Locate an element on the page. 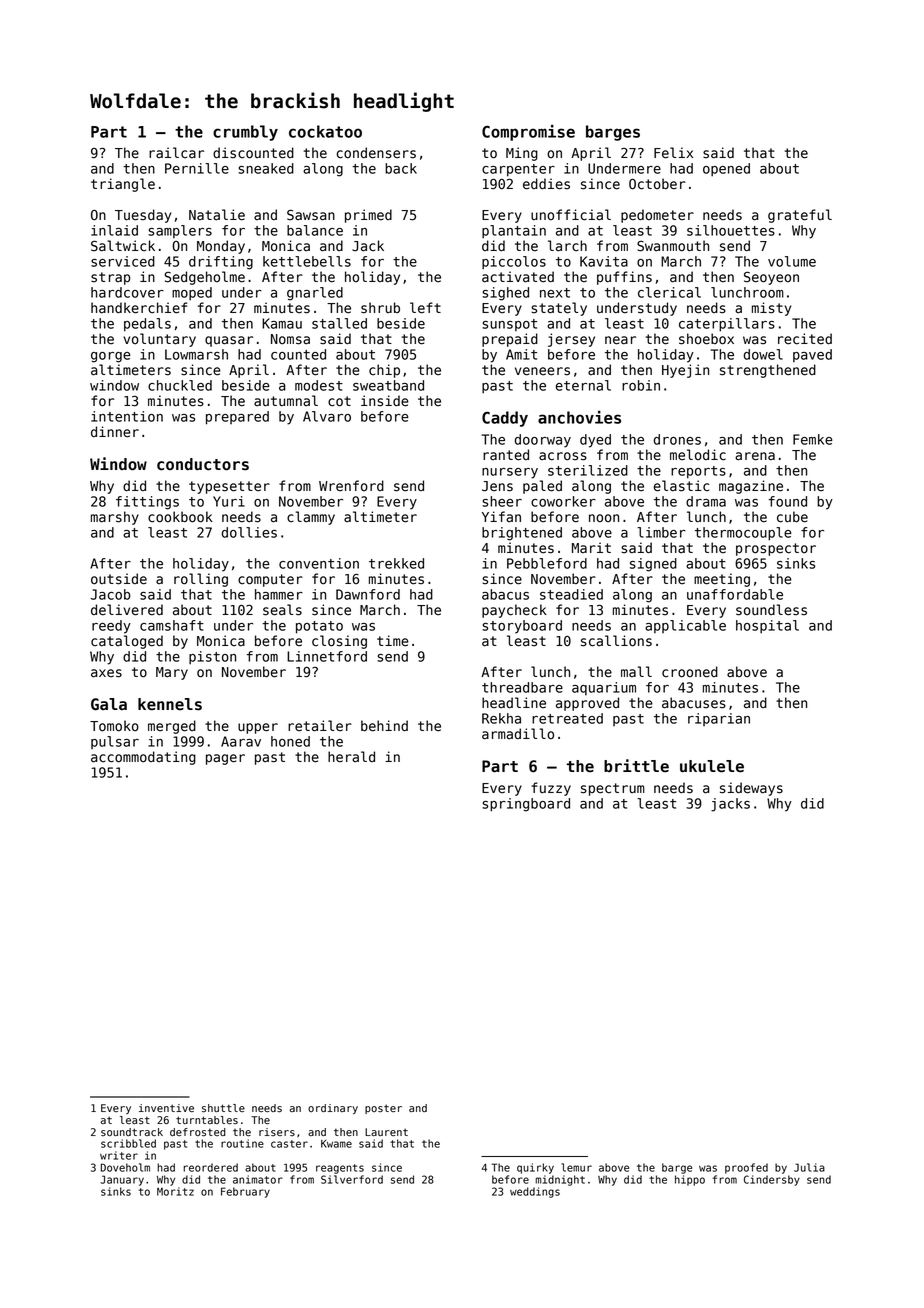 The height and width of the page is (1308, 924). sneaked is located at coordinates (266, 168).
